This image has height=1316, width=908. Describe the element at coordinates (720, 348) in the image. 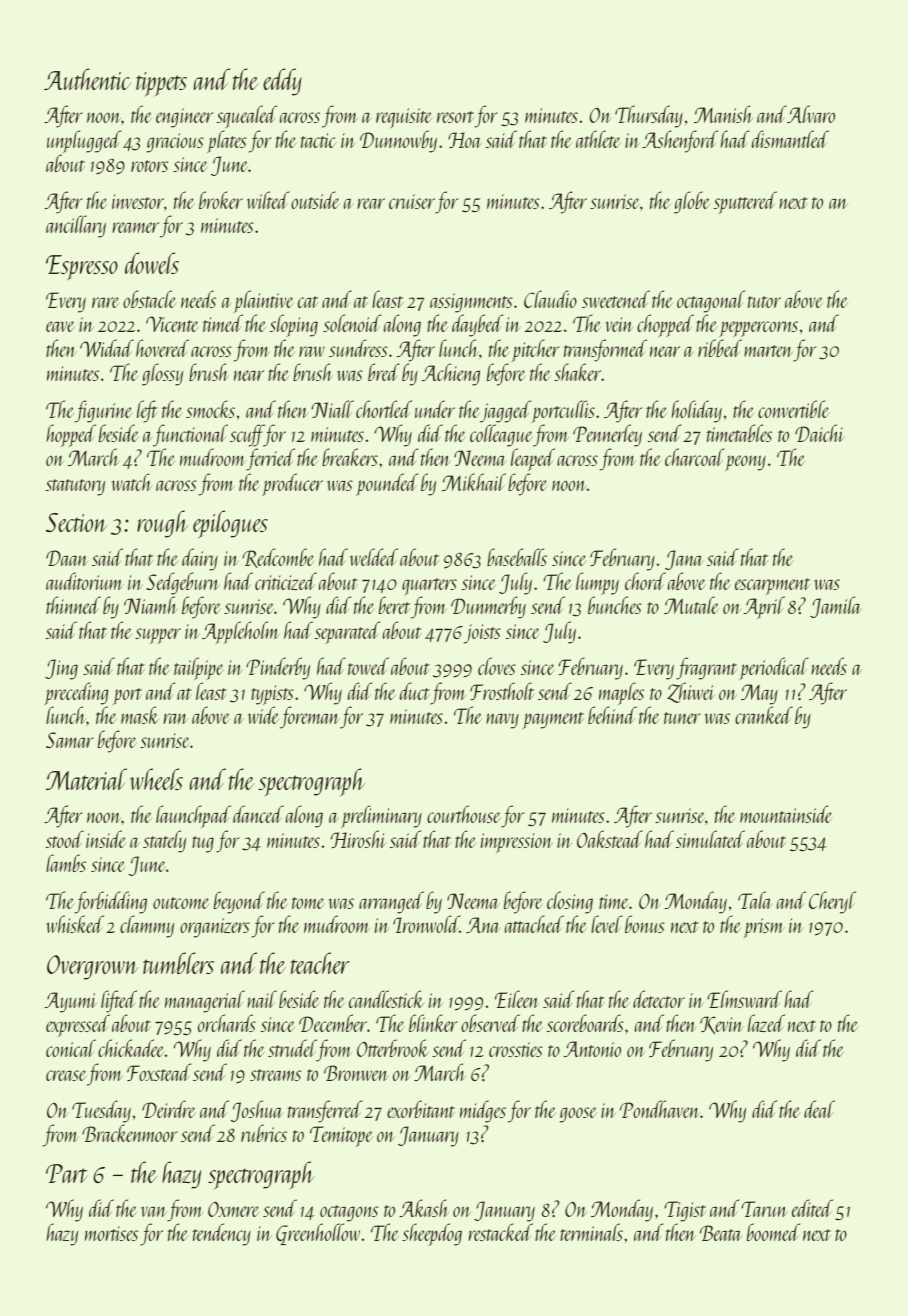

I see `ribbed` at that location.
